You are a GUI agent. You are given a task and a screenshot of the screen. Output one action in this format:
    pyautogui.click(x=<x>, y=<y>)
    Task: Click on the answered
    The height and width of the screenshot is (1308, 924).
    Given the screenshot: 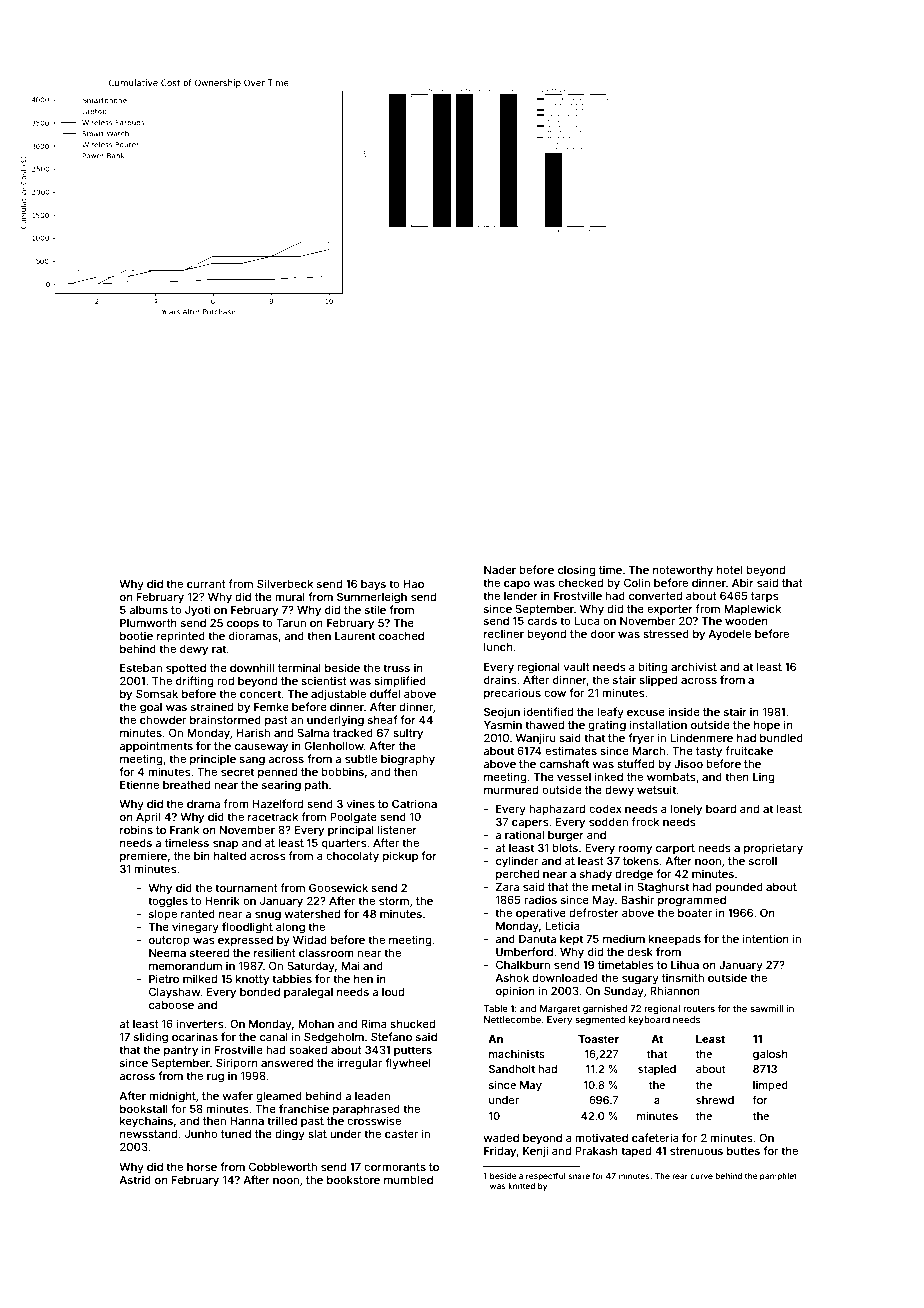 What is the action you would take?
    pyautogui.click(x=287, y=1063)
